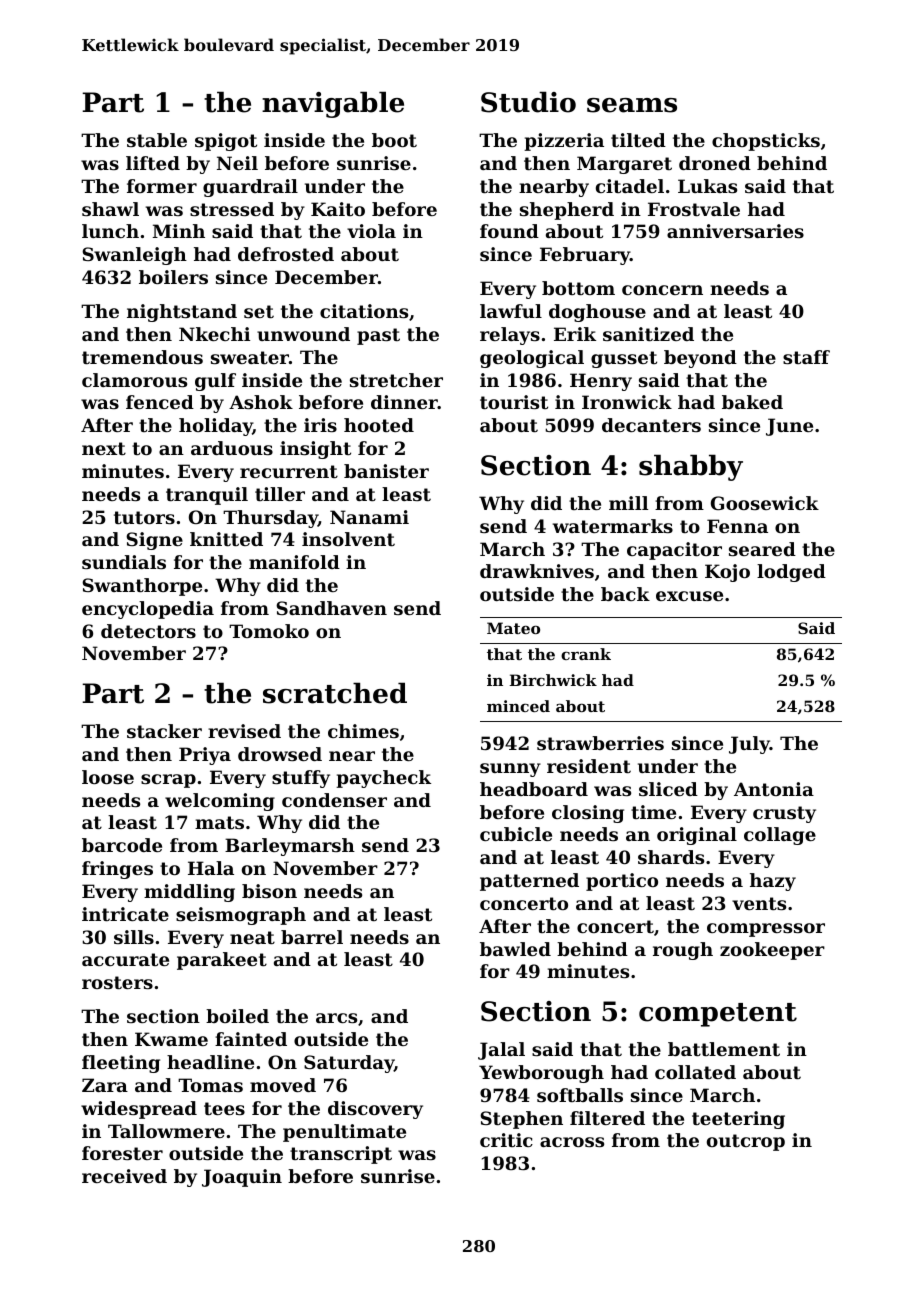 The height and width of the screenshot is (1308, 924). I want to click on outcrop, so click(746, 1142).
